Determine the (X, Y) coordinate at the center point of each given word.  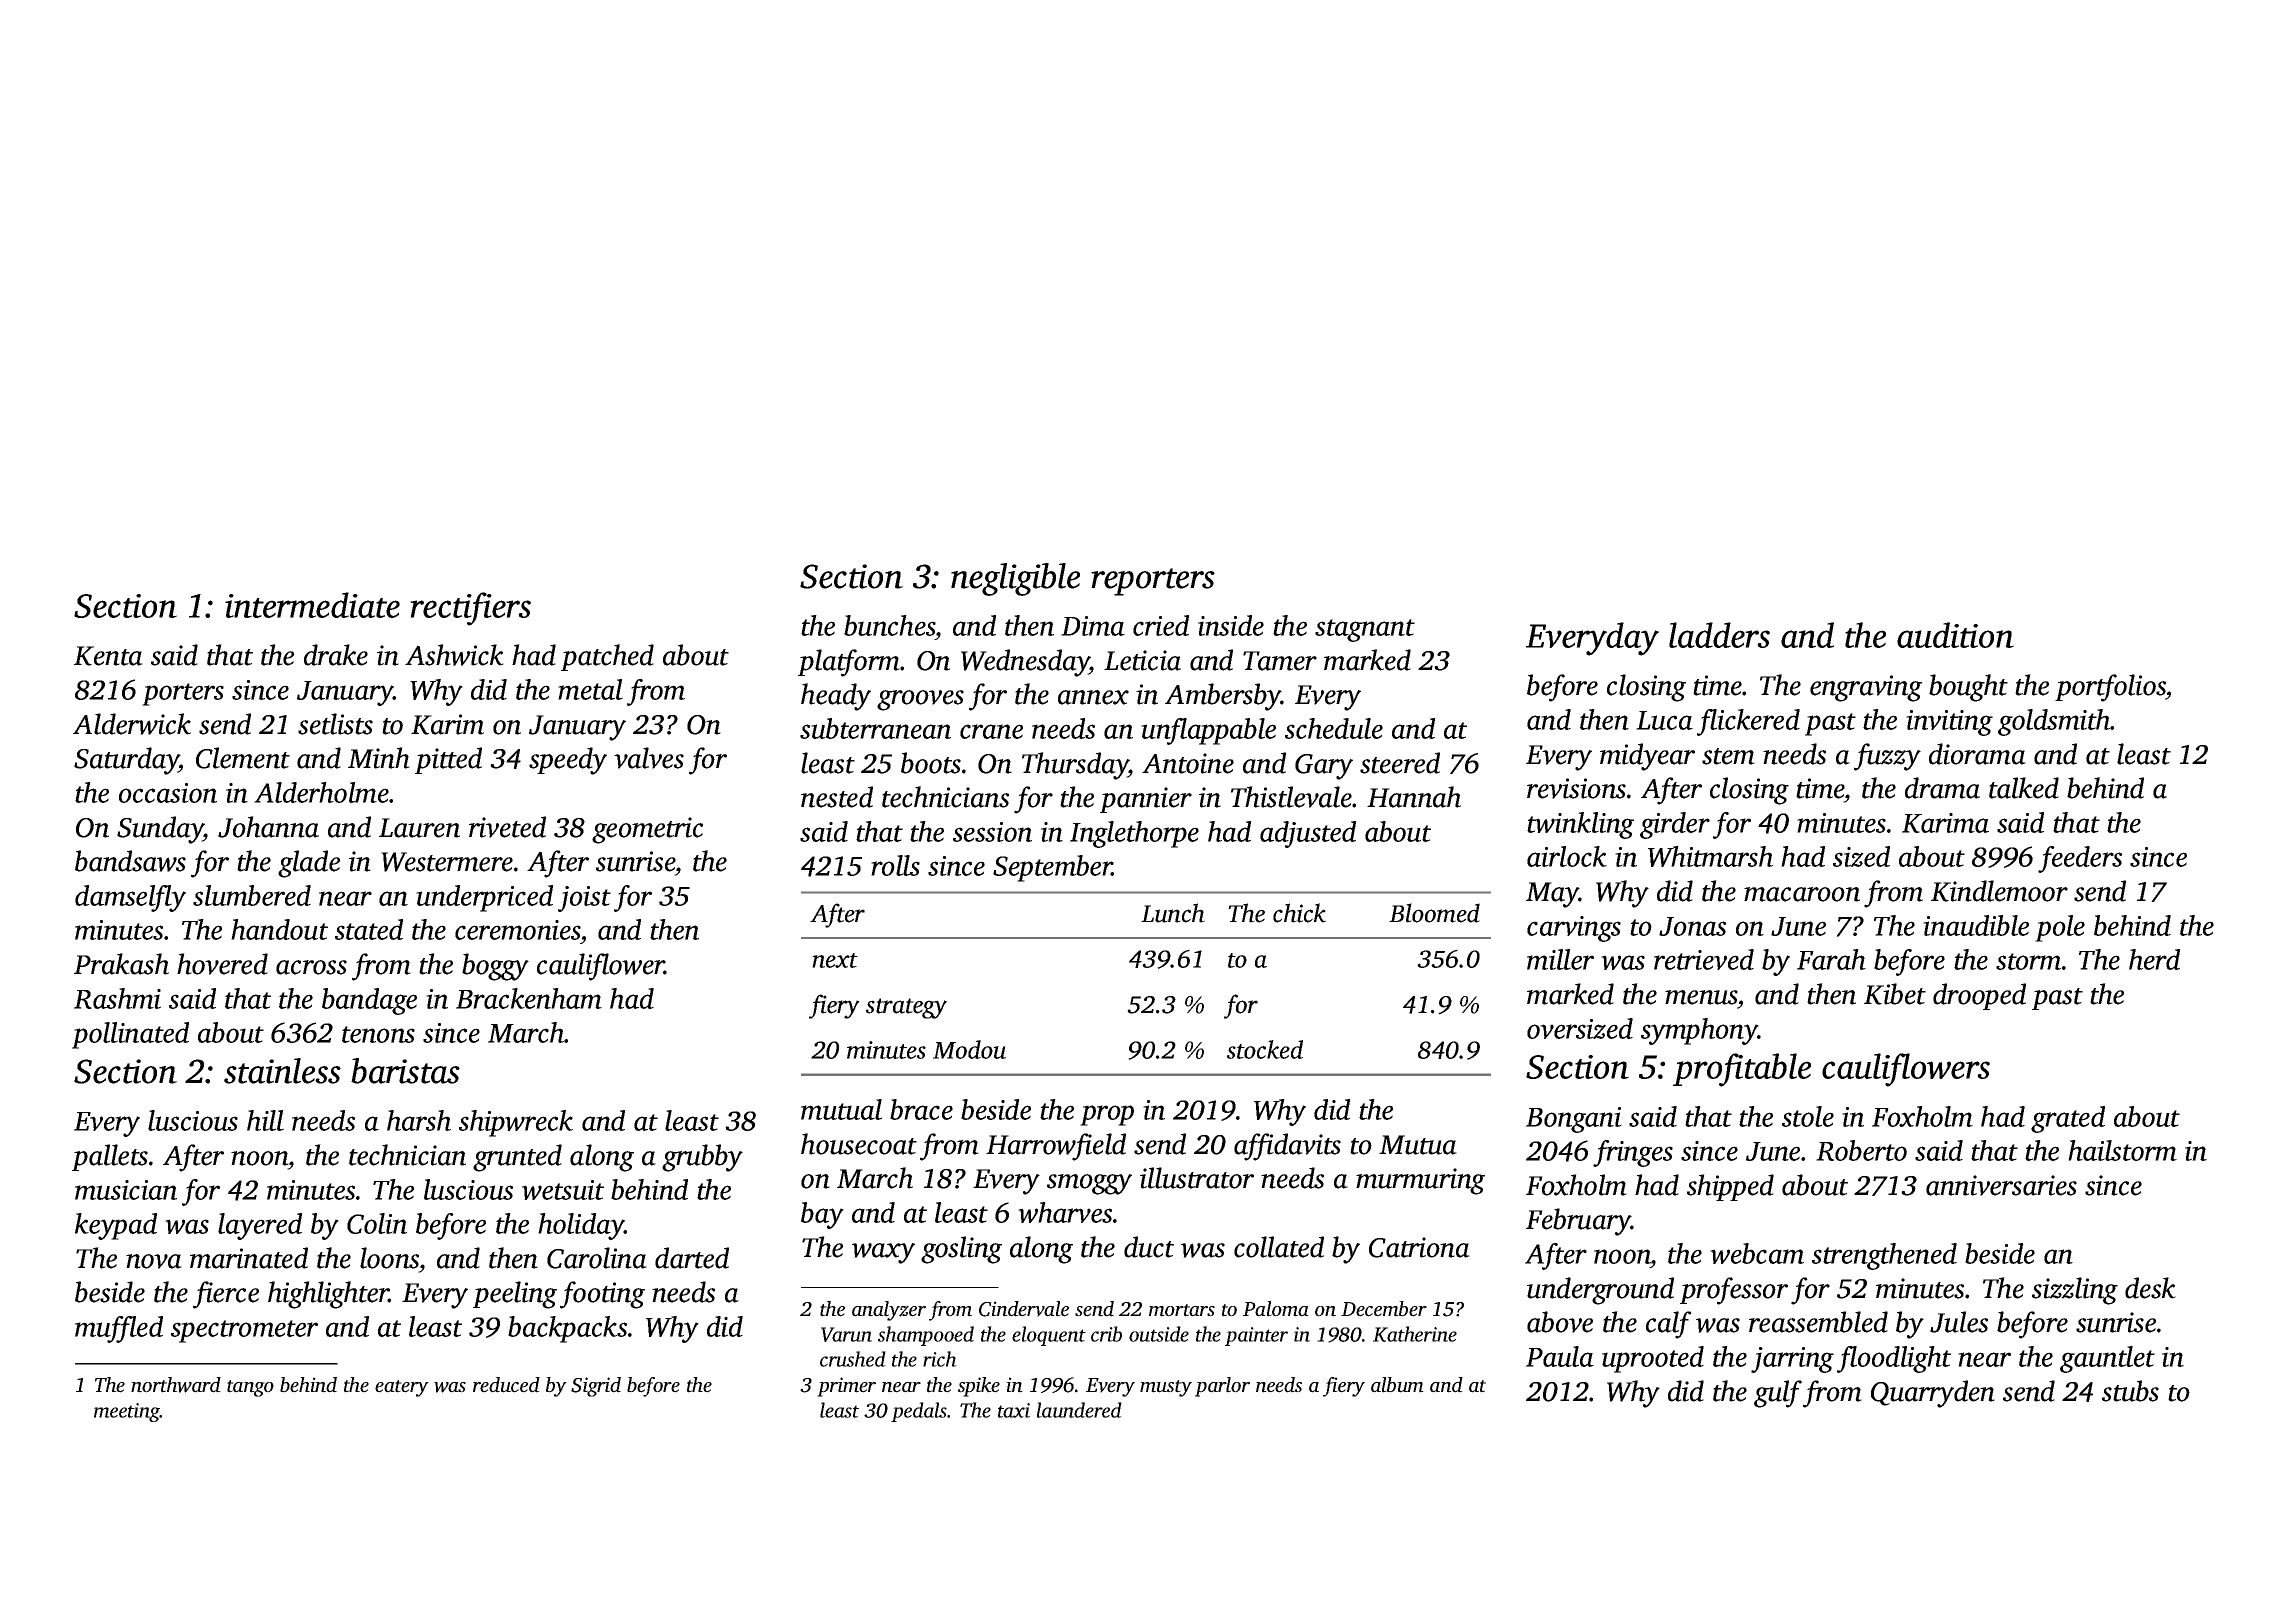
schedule (1334, 728)
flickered (1748, 722)
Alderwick (132, 724)
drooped (1979, 996)
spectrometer (244, 1331)
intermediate (312, 605)
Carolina (597, 1258)
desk (2150, 1288)
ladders (1719, 635)
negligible (1015, 579)
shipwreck (516, 1123)
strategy (906, 1008)
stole (1808, 1116)
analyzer (889, 1311)
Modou (969, 1049)
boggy (495, 967)
